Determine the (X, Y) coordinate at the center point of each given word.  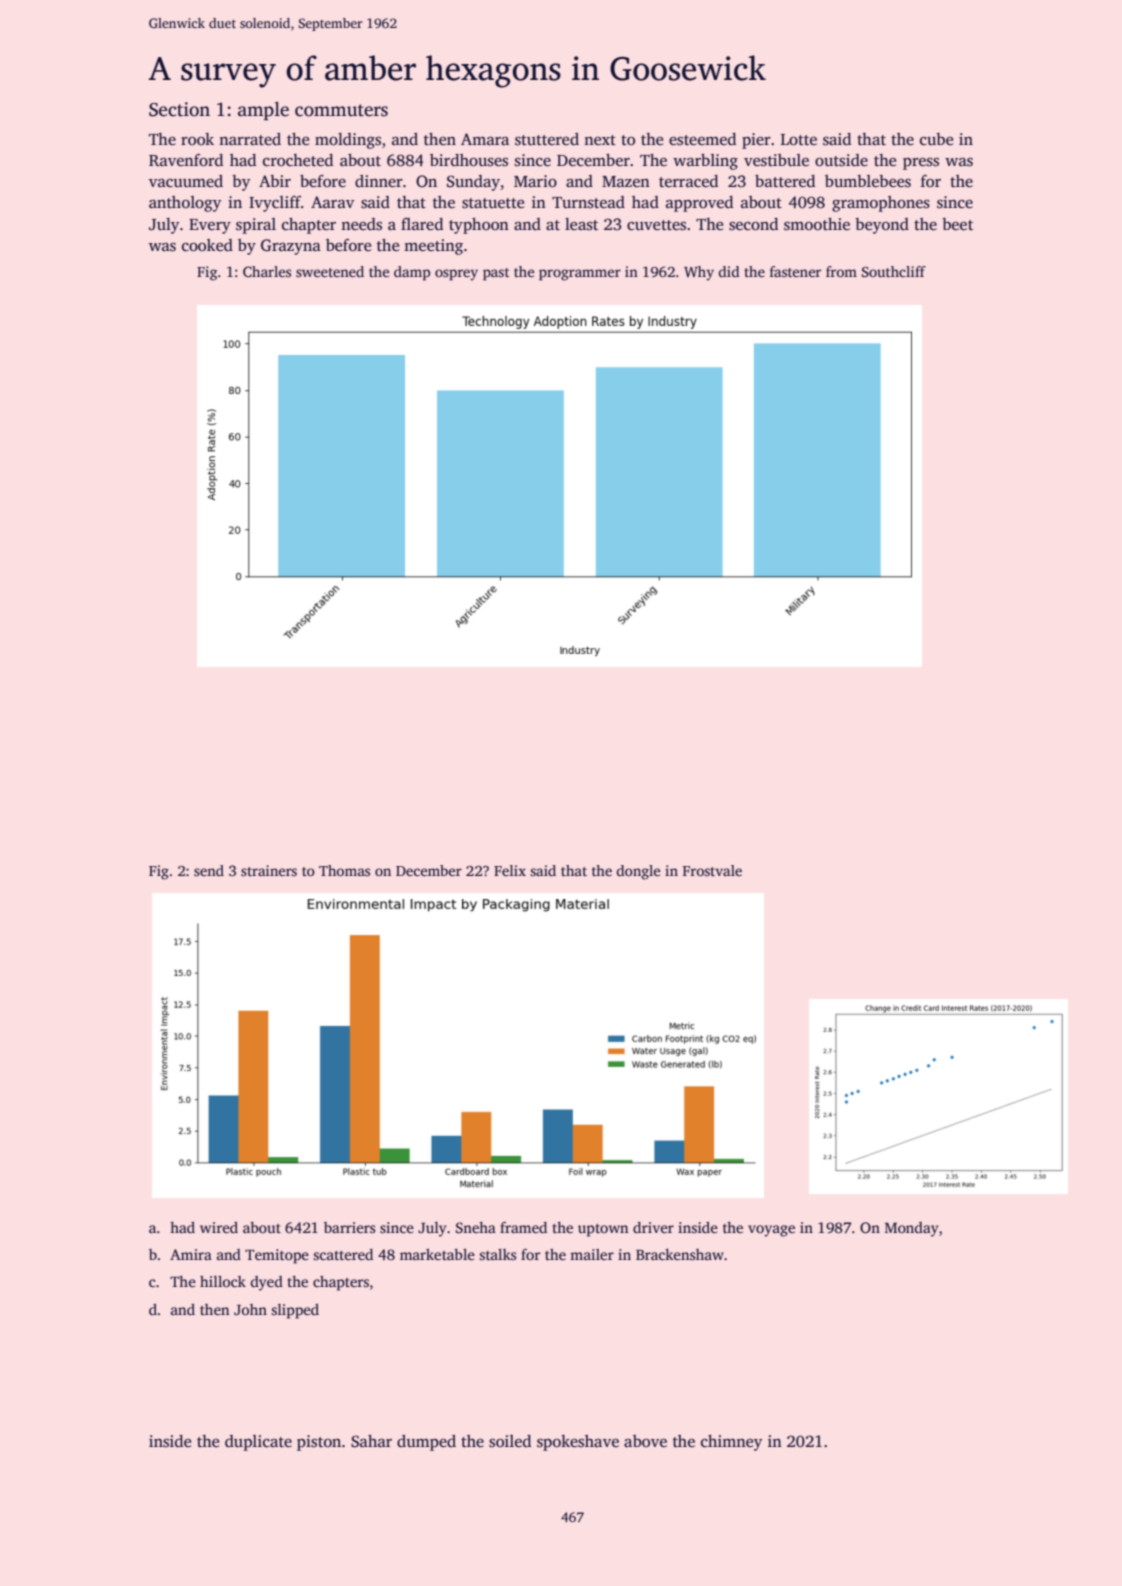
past (496, 274)
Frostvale (712, 870)
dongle (638, 872)
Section (179, 109)
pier (756, 141)
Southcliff (894, 271)
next (600, 140)
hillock (223, 1281)
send (209, 870)
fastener (795, 271)
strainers (269, 870)
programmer (580, 275)
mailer (592, 1254)
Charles (267, 271)
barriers (349, 1227)
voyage (771, 1231)
